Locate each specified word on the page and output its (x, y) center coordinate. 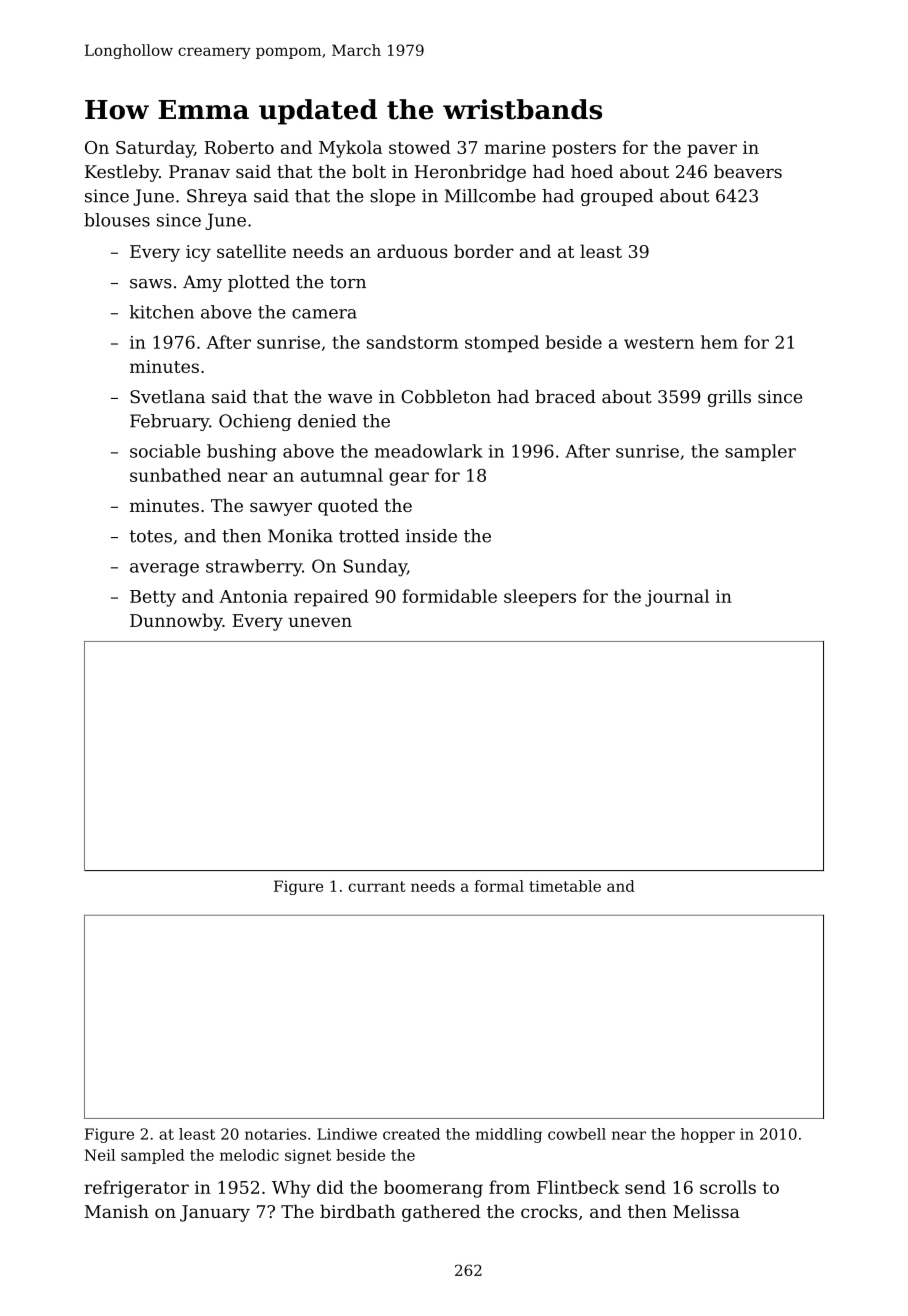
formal (499, 886)
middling (509, 1135)
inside (431, 536)
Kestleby (122, 173)
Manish (117, 1211)
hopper (708, 1135)
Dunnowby (176, 622)
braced (565, 397)
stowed (420, 147)
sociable (165, 451)
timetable (565, 886)
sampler (760, 452)
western (659, 343)
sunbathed (175, 475)
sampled (153, 1156)
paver (712, 151)
